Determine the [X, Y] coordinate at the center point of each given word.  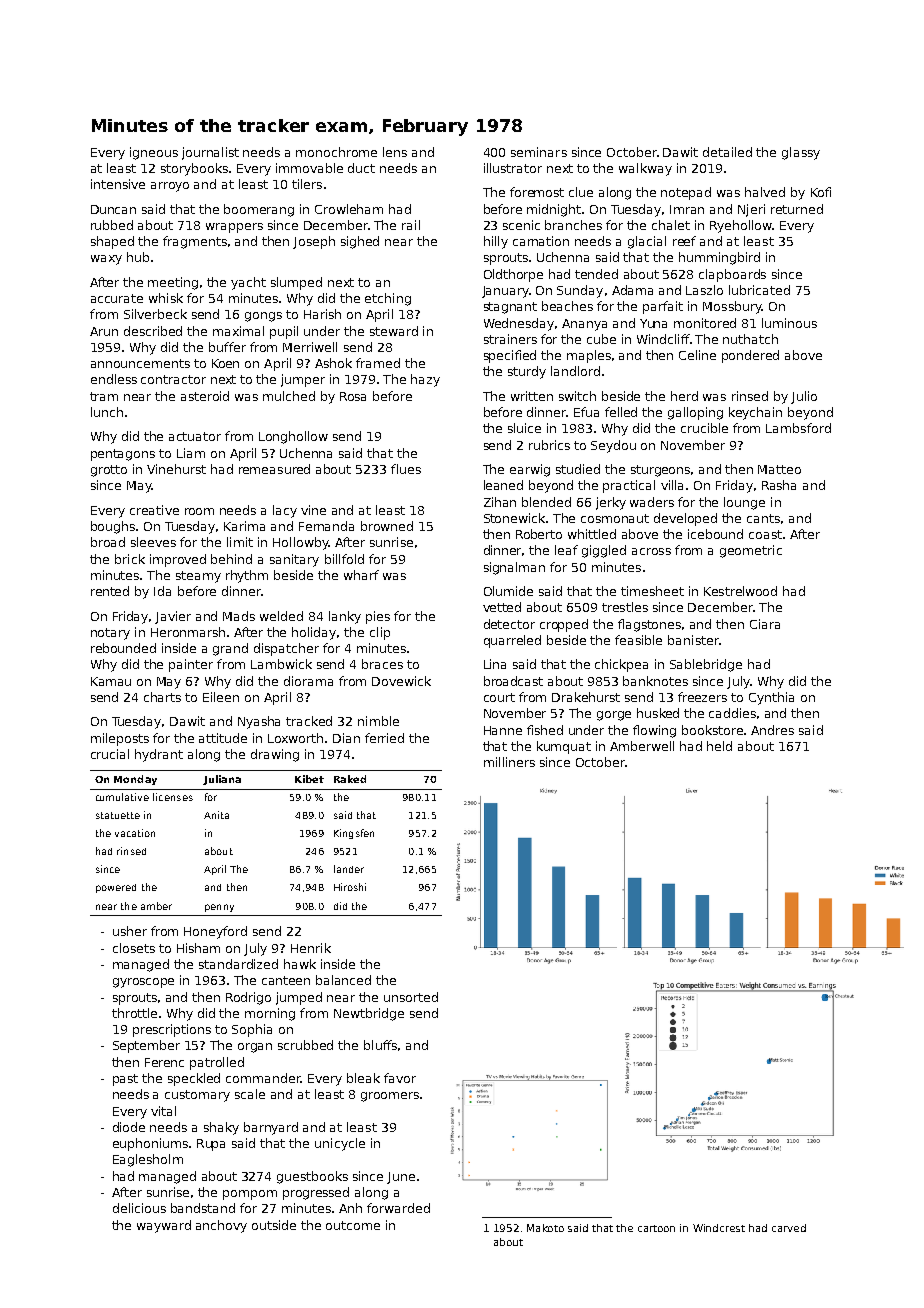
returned [797, 209]
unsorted [411, 997]
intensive [118, 184]
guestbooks [312, 1177]
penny [219, 908]
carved [789, 1228]
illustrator [513, 168]
